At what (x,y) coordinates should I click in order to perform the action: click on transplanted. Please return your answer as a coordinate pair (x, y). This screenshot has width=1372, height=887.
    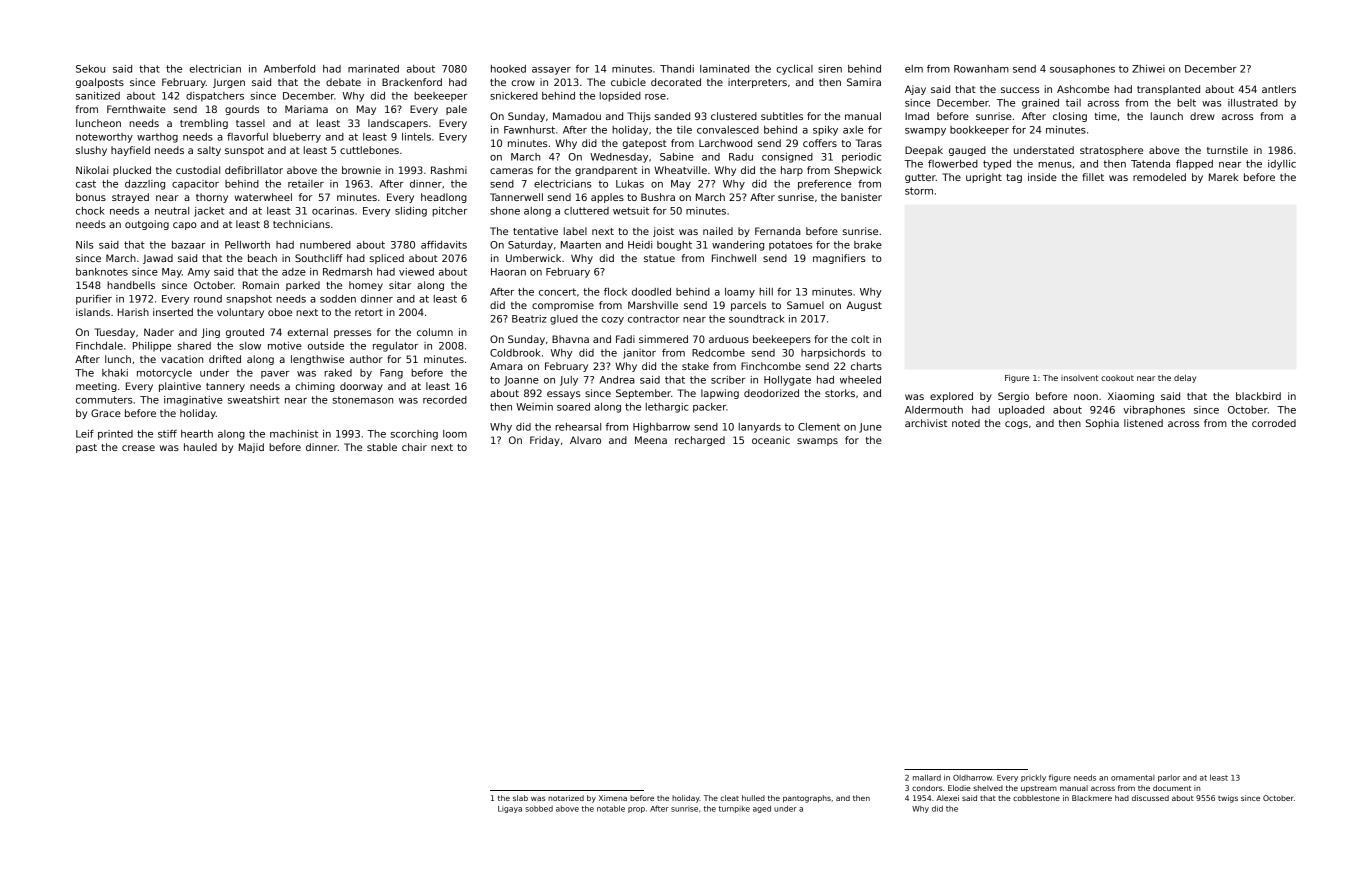
    Looking at the image, I should click on (1168, 90).
